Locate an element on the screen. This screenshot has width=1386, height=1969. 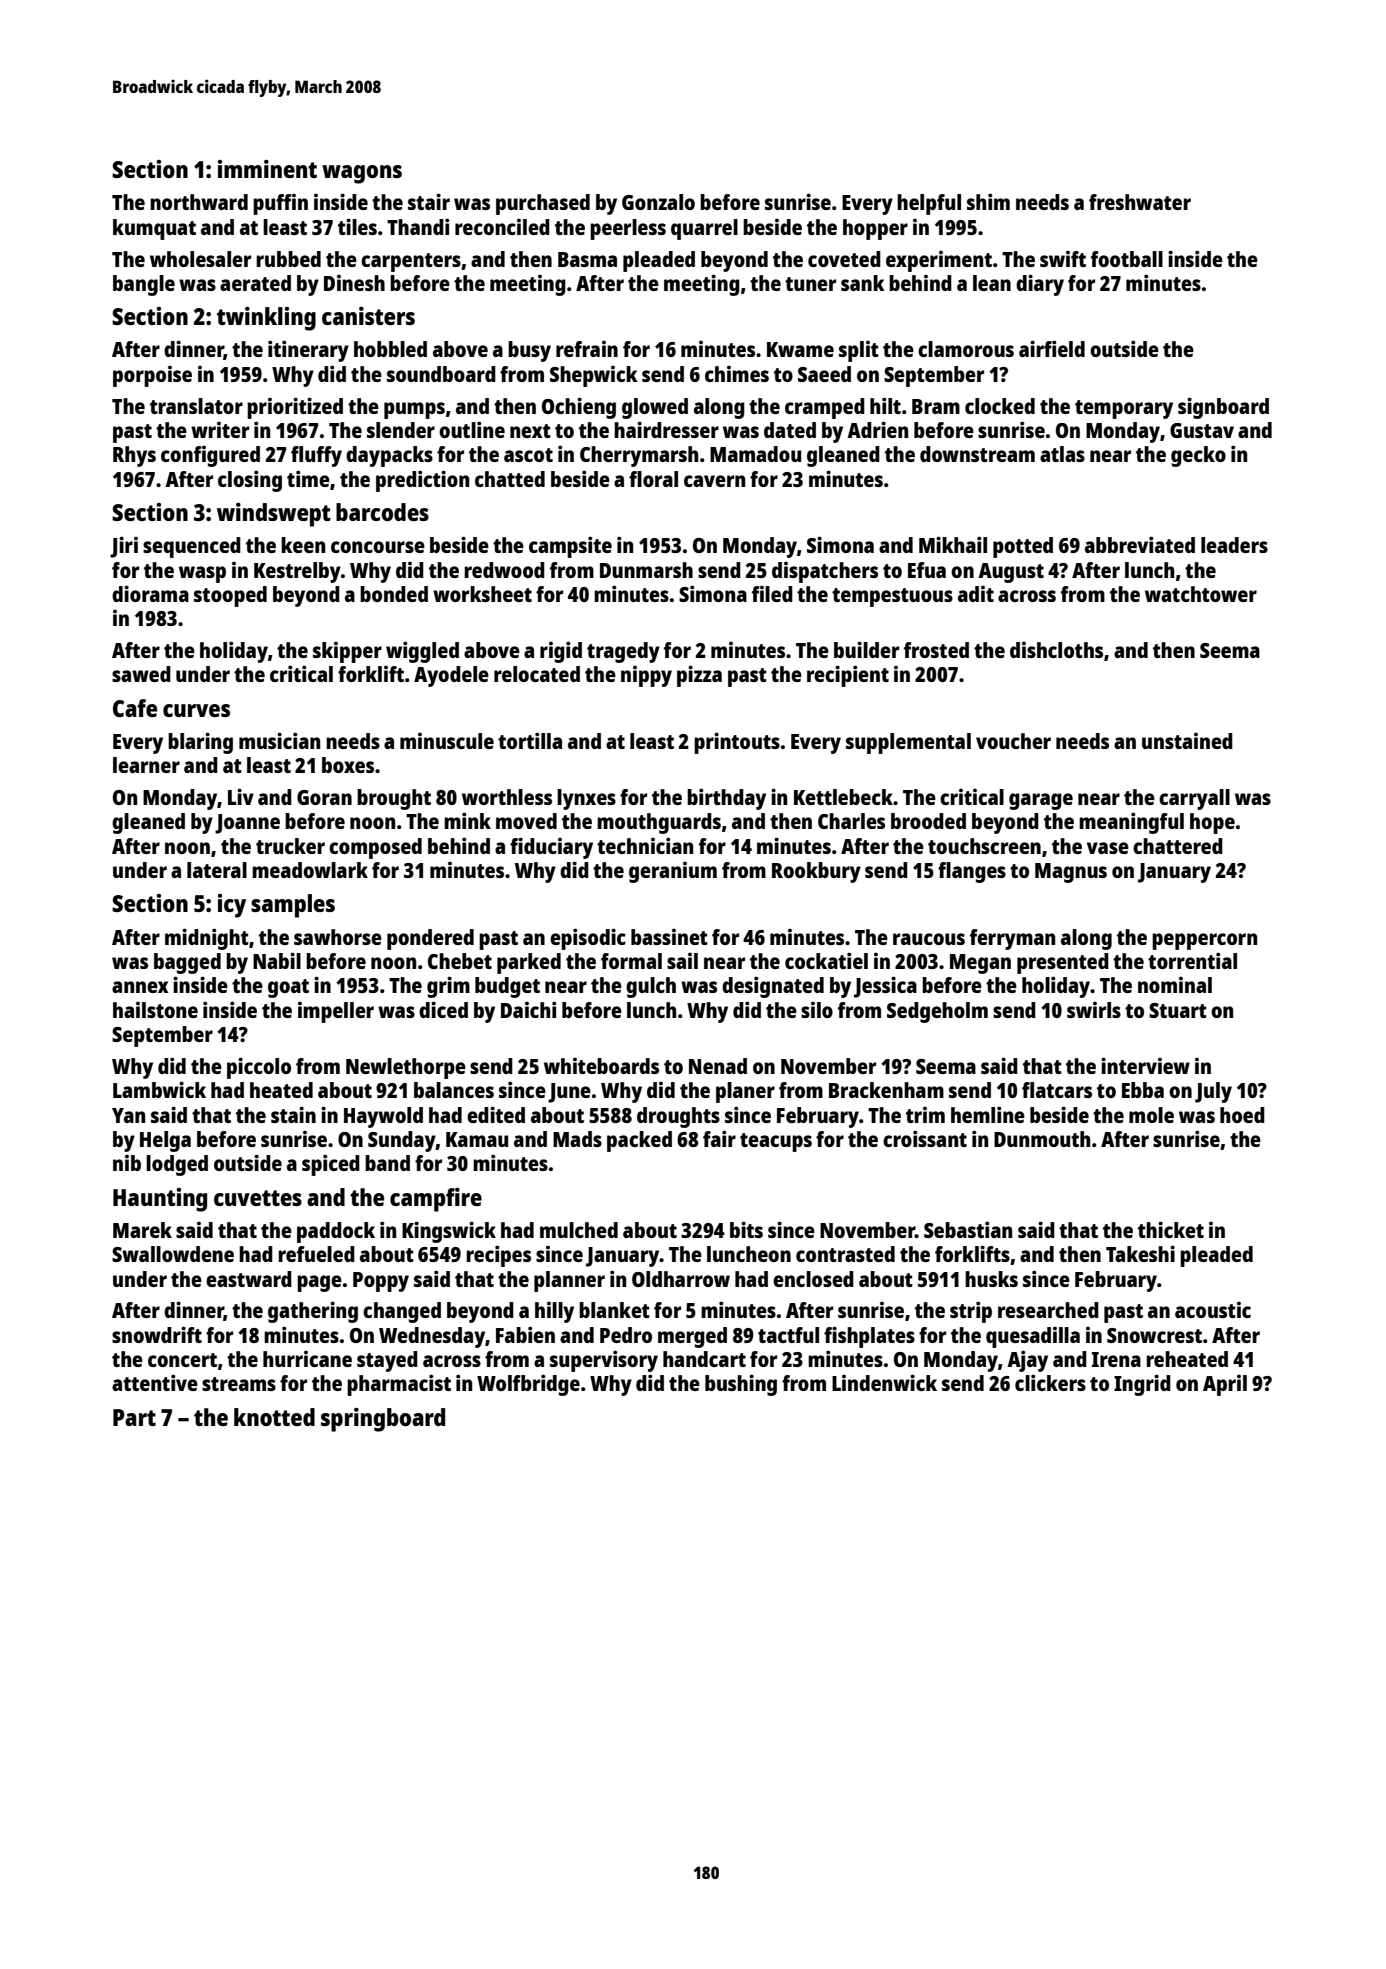
Gonzalo is located at coordinates (658, 202).
